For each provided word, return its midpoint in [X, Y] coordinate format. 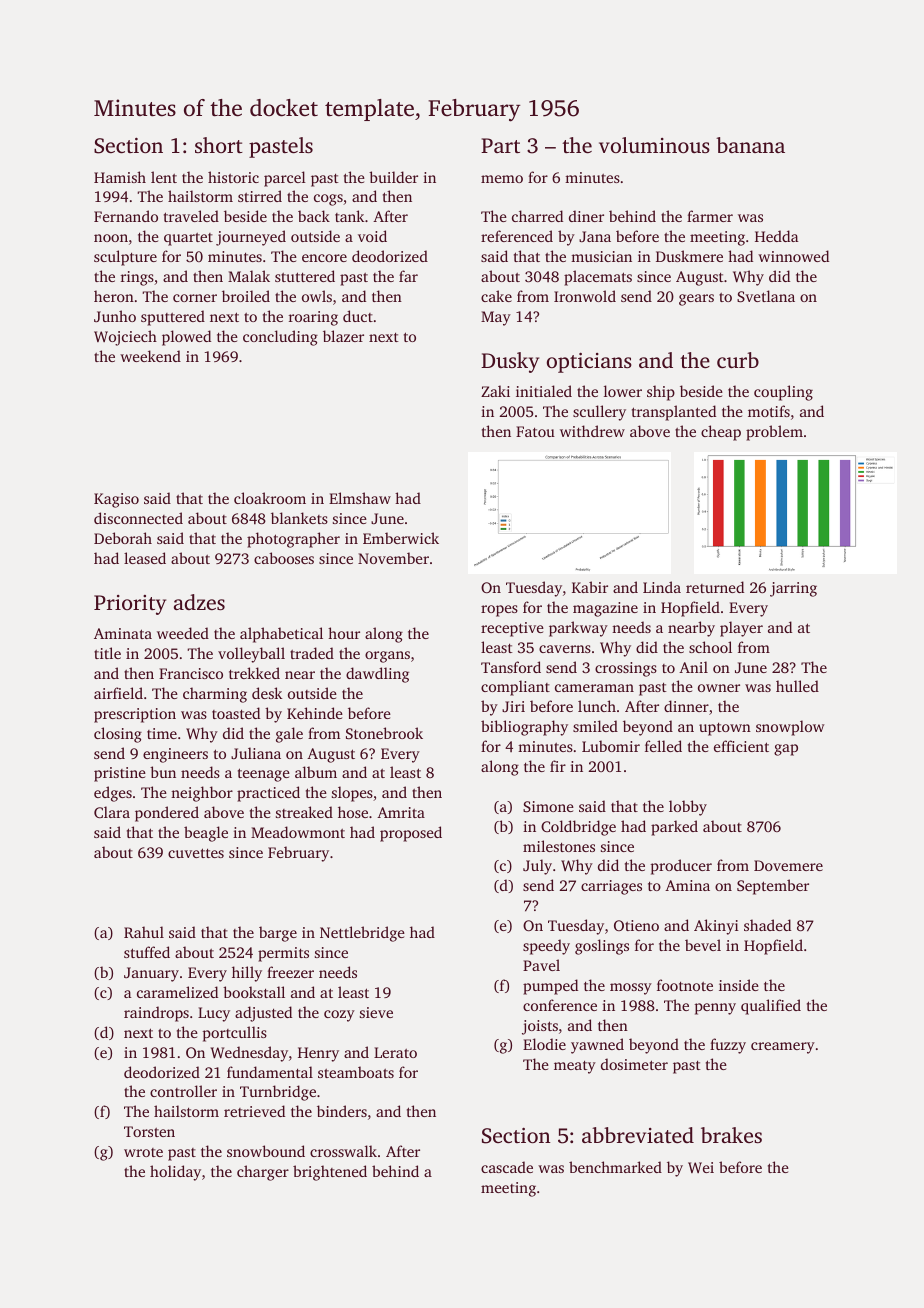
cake [496, 296]
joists [540, 1027]
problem [774, 433]
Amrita [401, 812]
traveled [191, 216]
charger [263, 1173]
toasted [236, 713]
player [741, 629]
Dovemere [788, 865]
